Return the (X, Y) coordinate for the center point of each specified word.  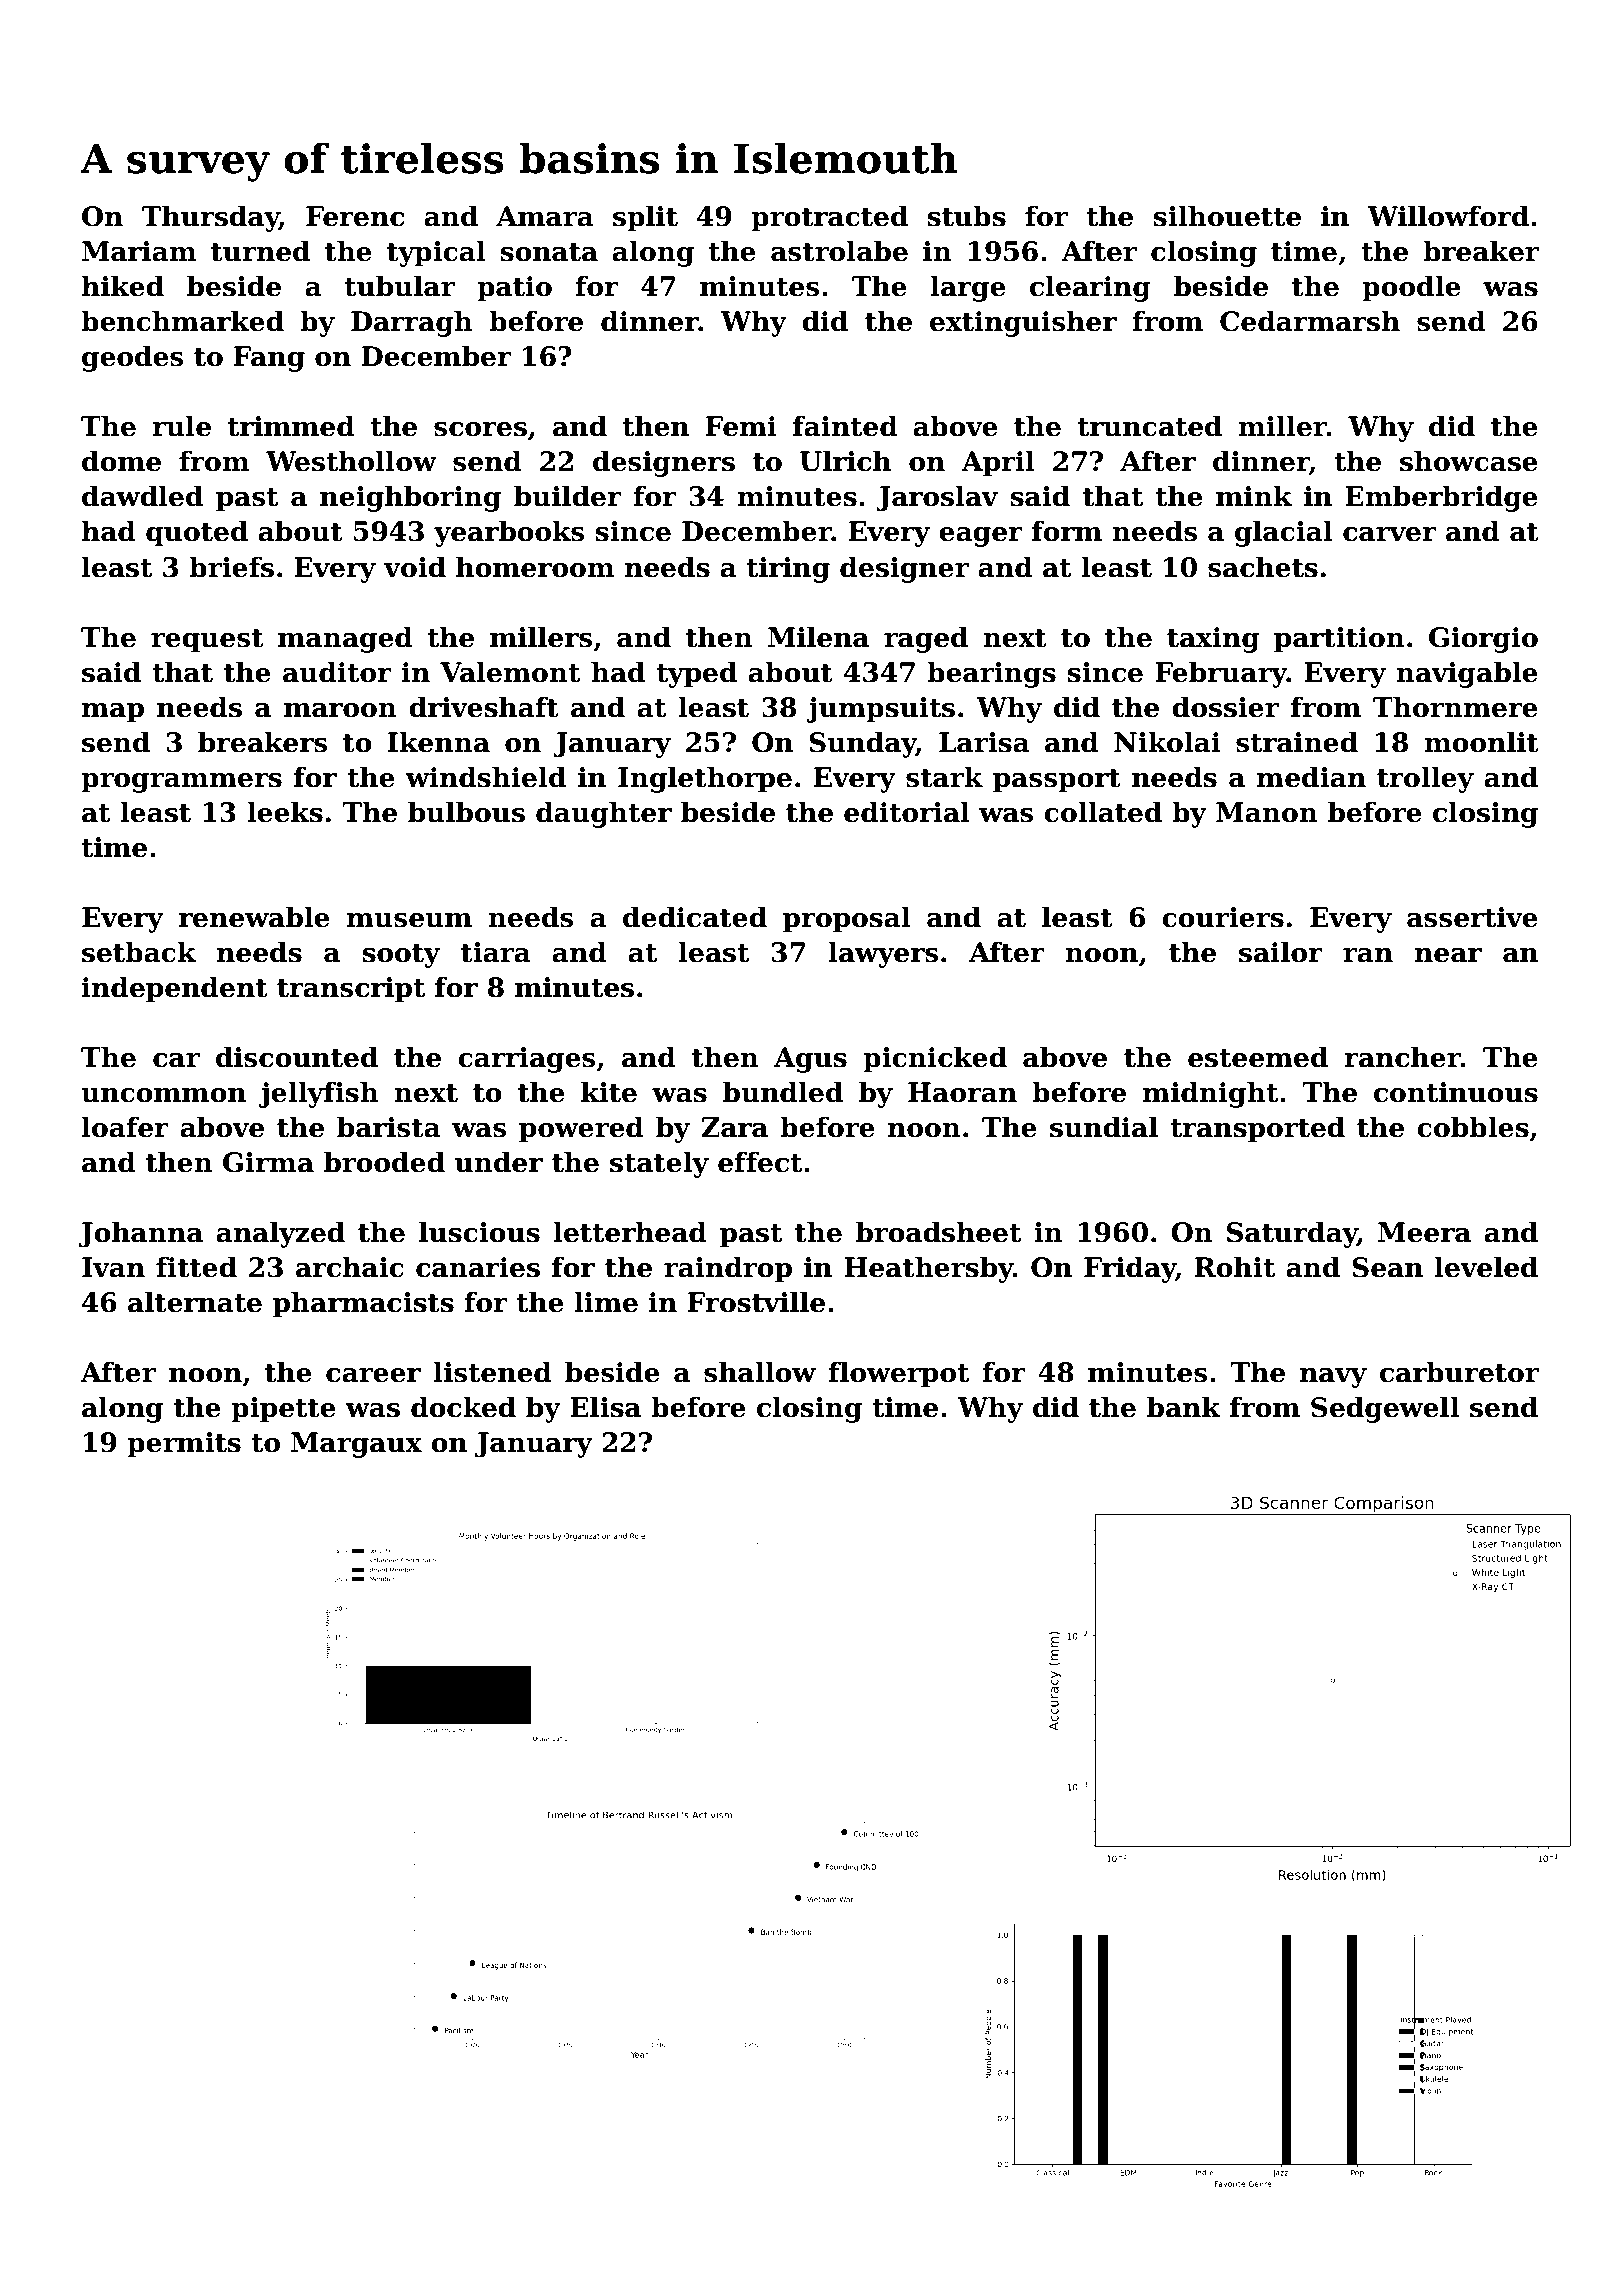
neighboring (410, 498)
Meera (1424, 1232)
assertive (1472, 917)
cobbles (1473, 1127)
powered (581, 1129)
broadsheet (938, 1232)
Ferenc (355, 216)
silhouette (1227, 216)
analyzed (280, 1234)
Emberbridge (1441, 498)
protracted (829, 218)
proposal (847, 919)
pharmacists (363, 1304)
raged (926, 639)
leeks (285, 812)
